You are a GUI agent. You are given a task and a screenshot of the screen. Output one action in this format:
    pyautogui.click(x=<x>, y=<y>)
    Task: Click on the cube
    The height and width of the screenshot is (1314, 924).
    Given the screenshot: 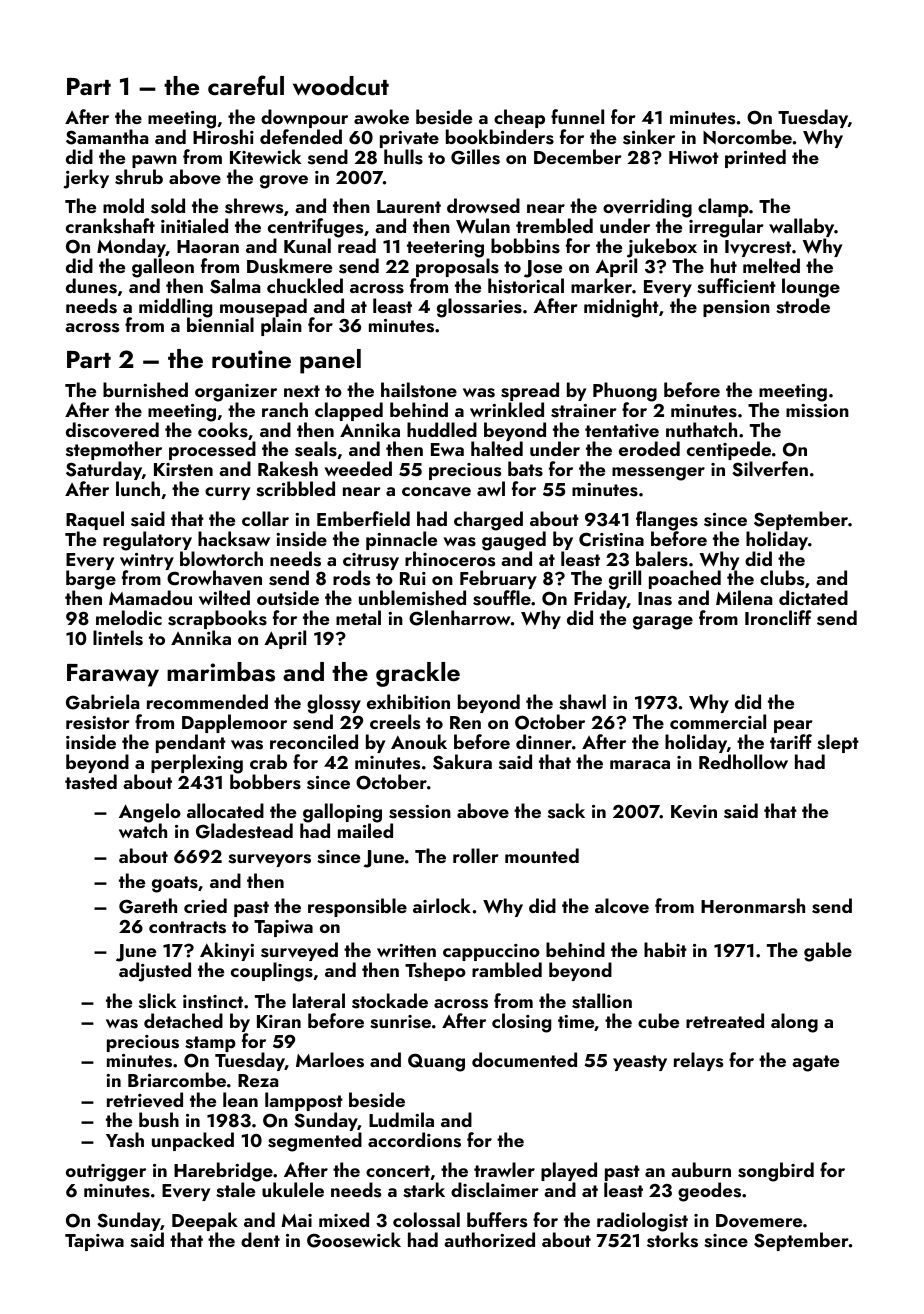 What is the action you would take?
    pyautogui.click(x=658, y=1020)
